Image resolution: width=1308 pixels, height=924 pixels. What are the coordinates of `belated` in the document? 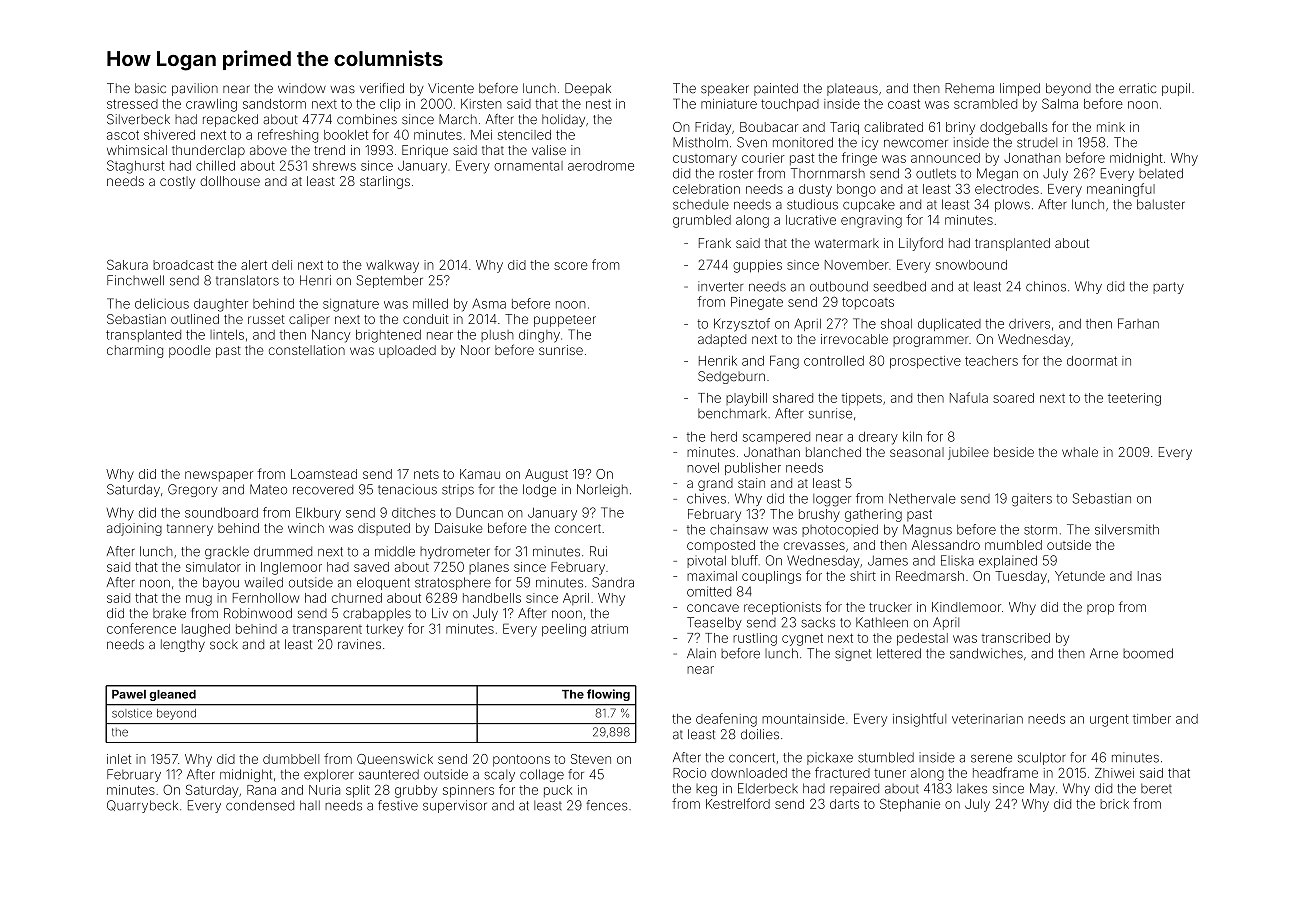 It's located at (1161, 173).
